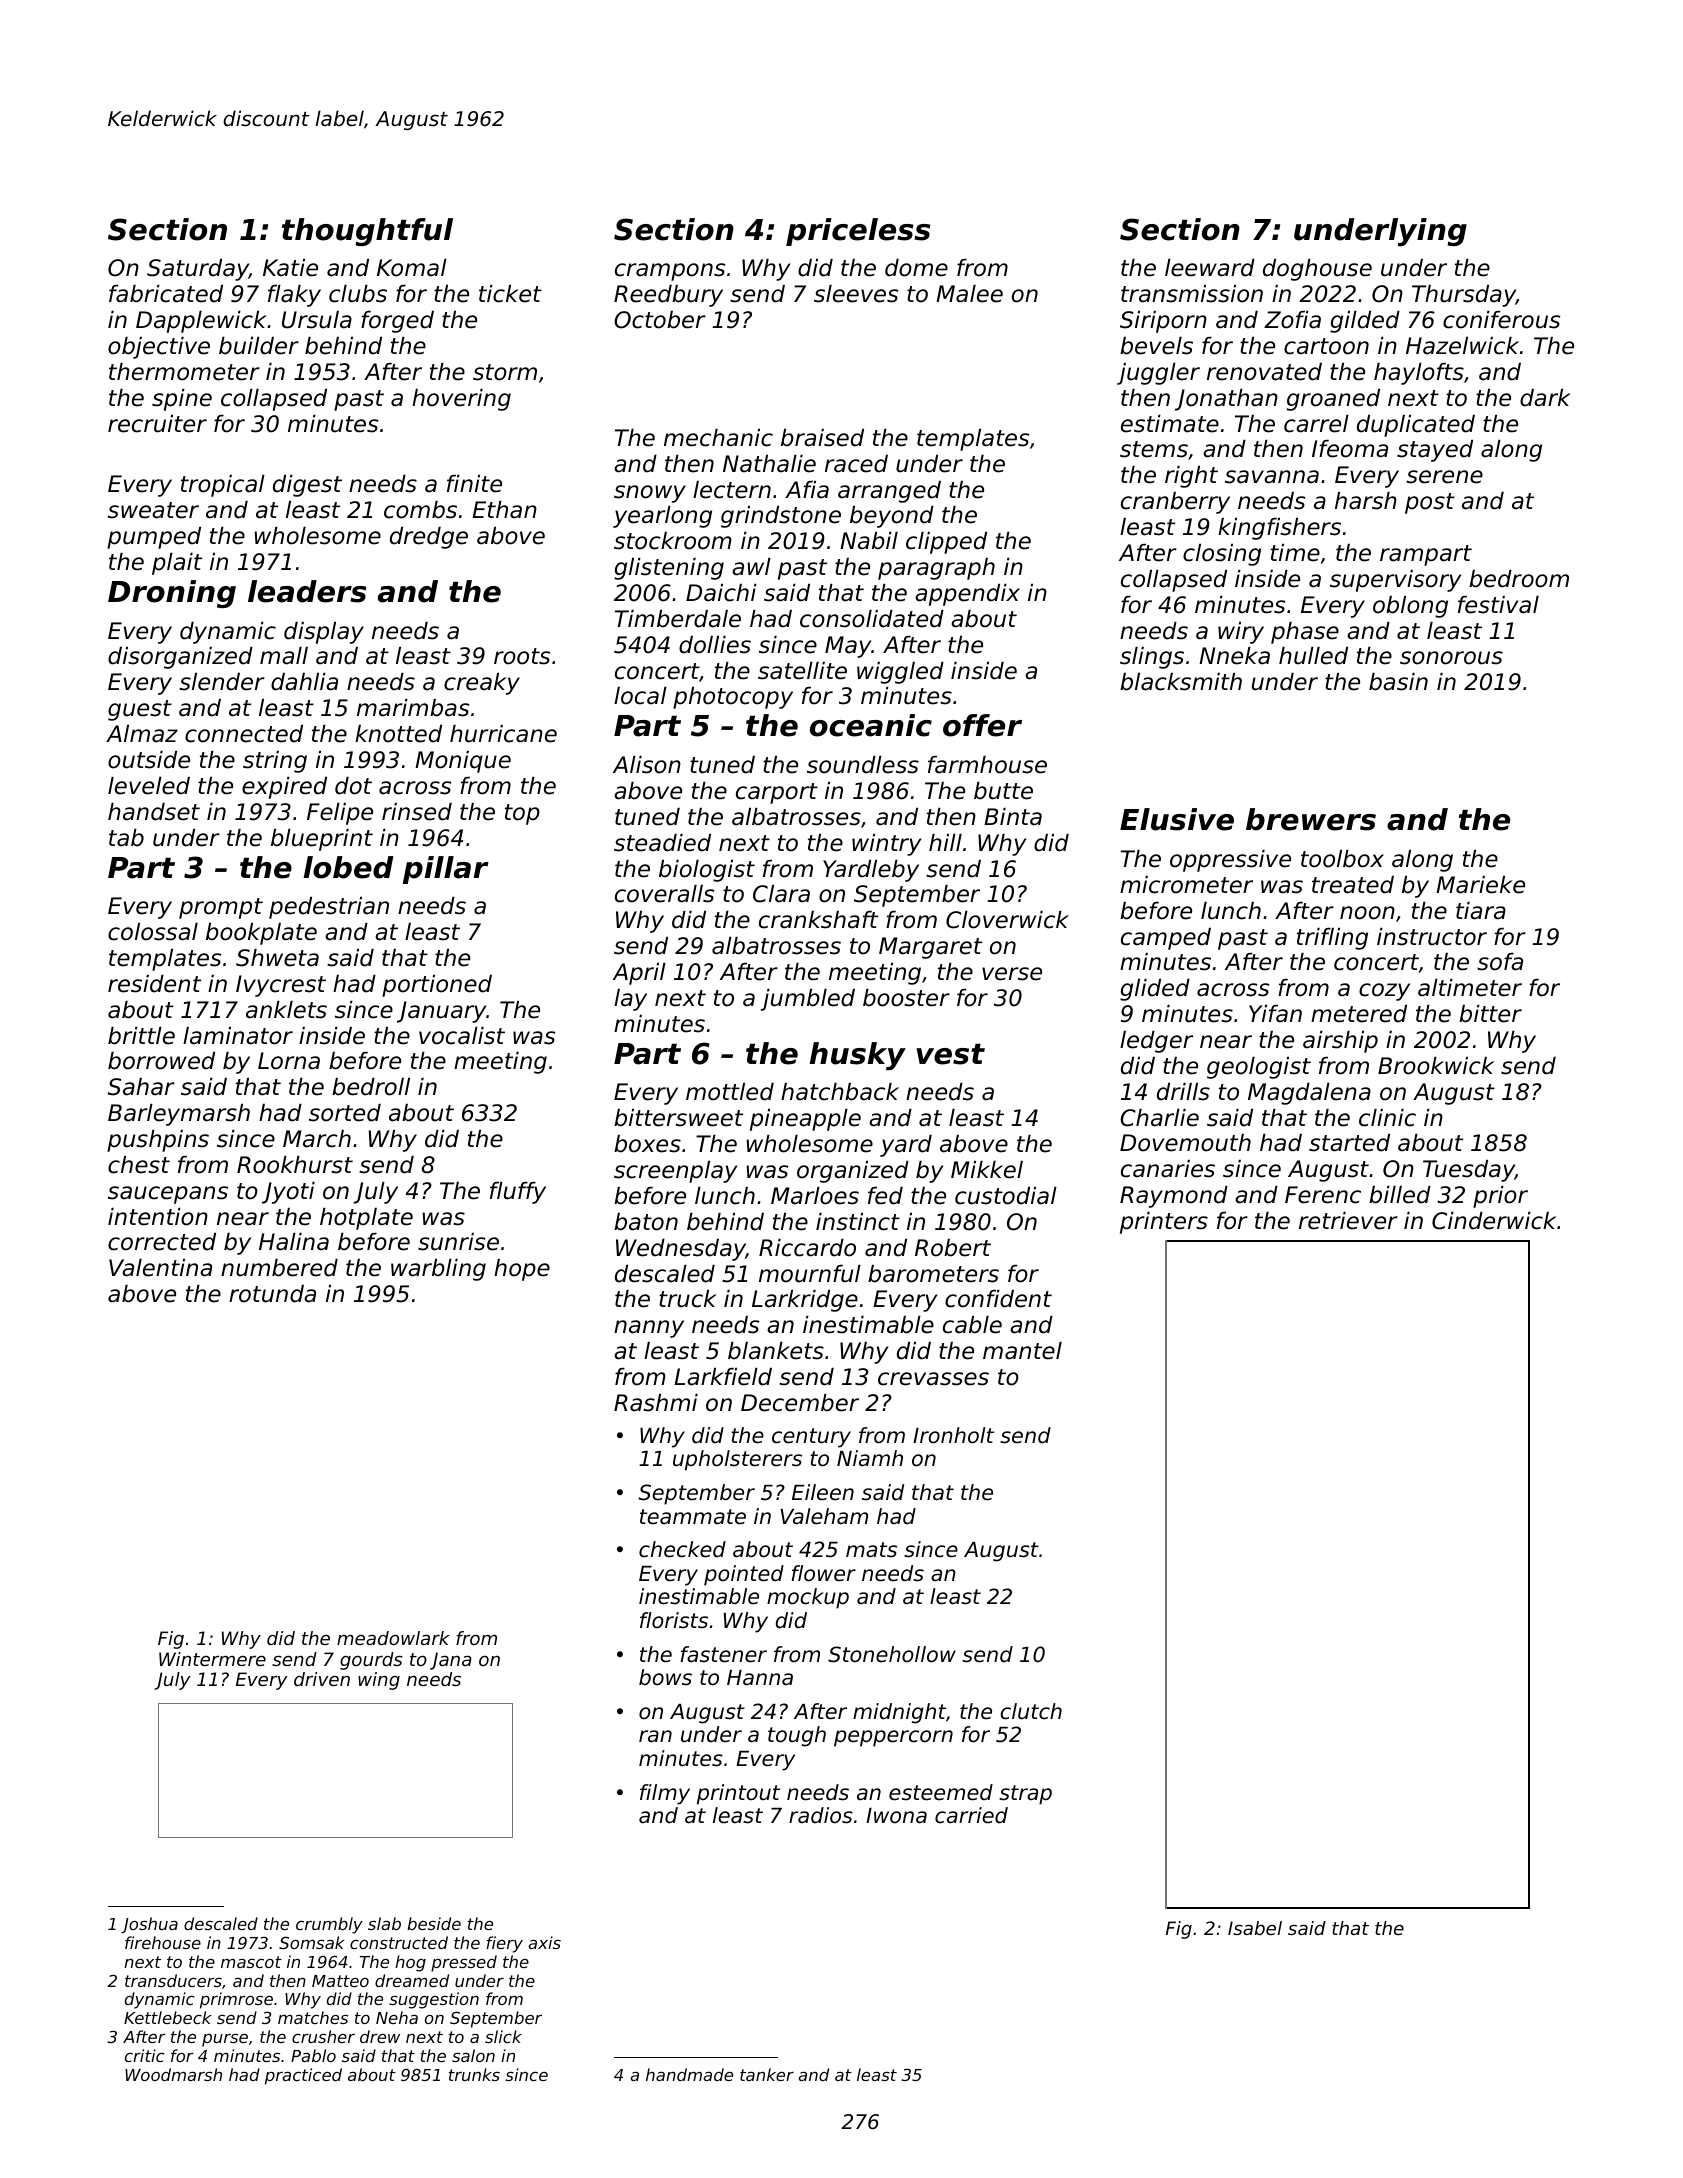 The height and width of the screenshot is (2178, 1683). I want to click on finite, so click(474, 484).
